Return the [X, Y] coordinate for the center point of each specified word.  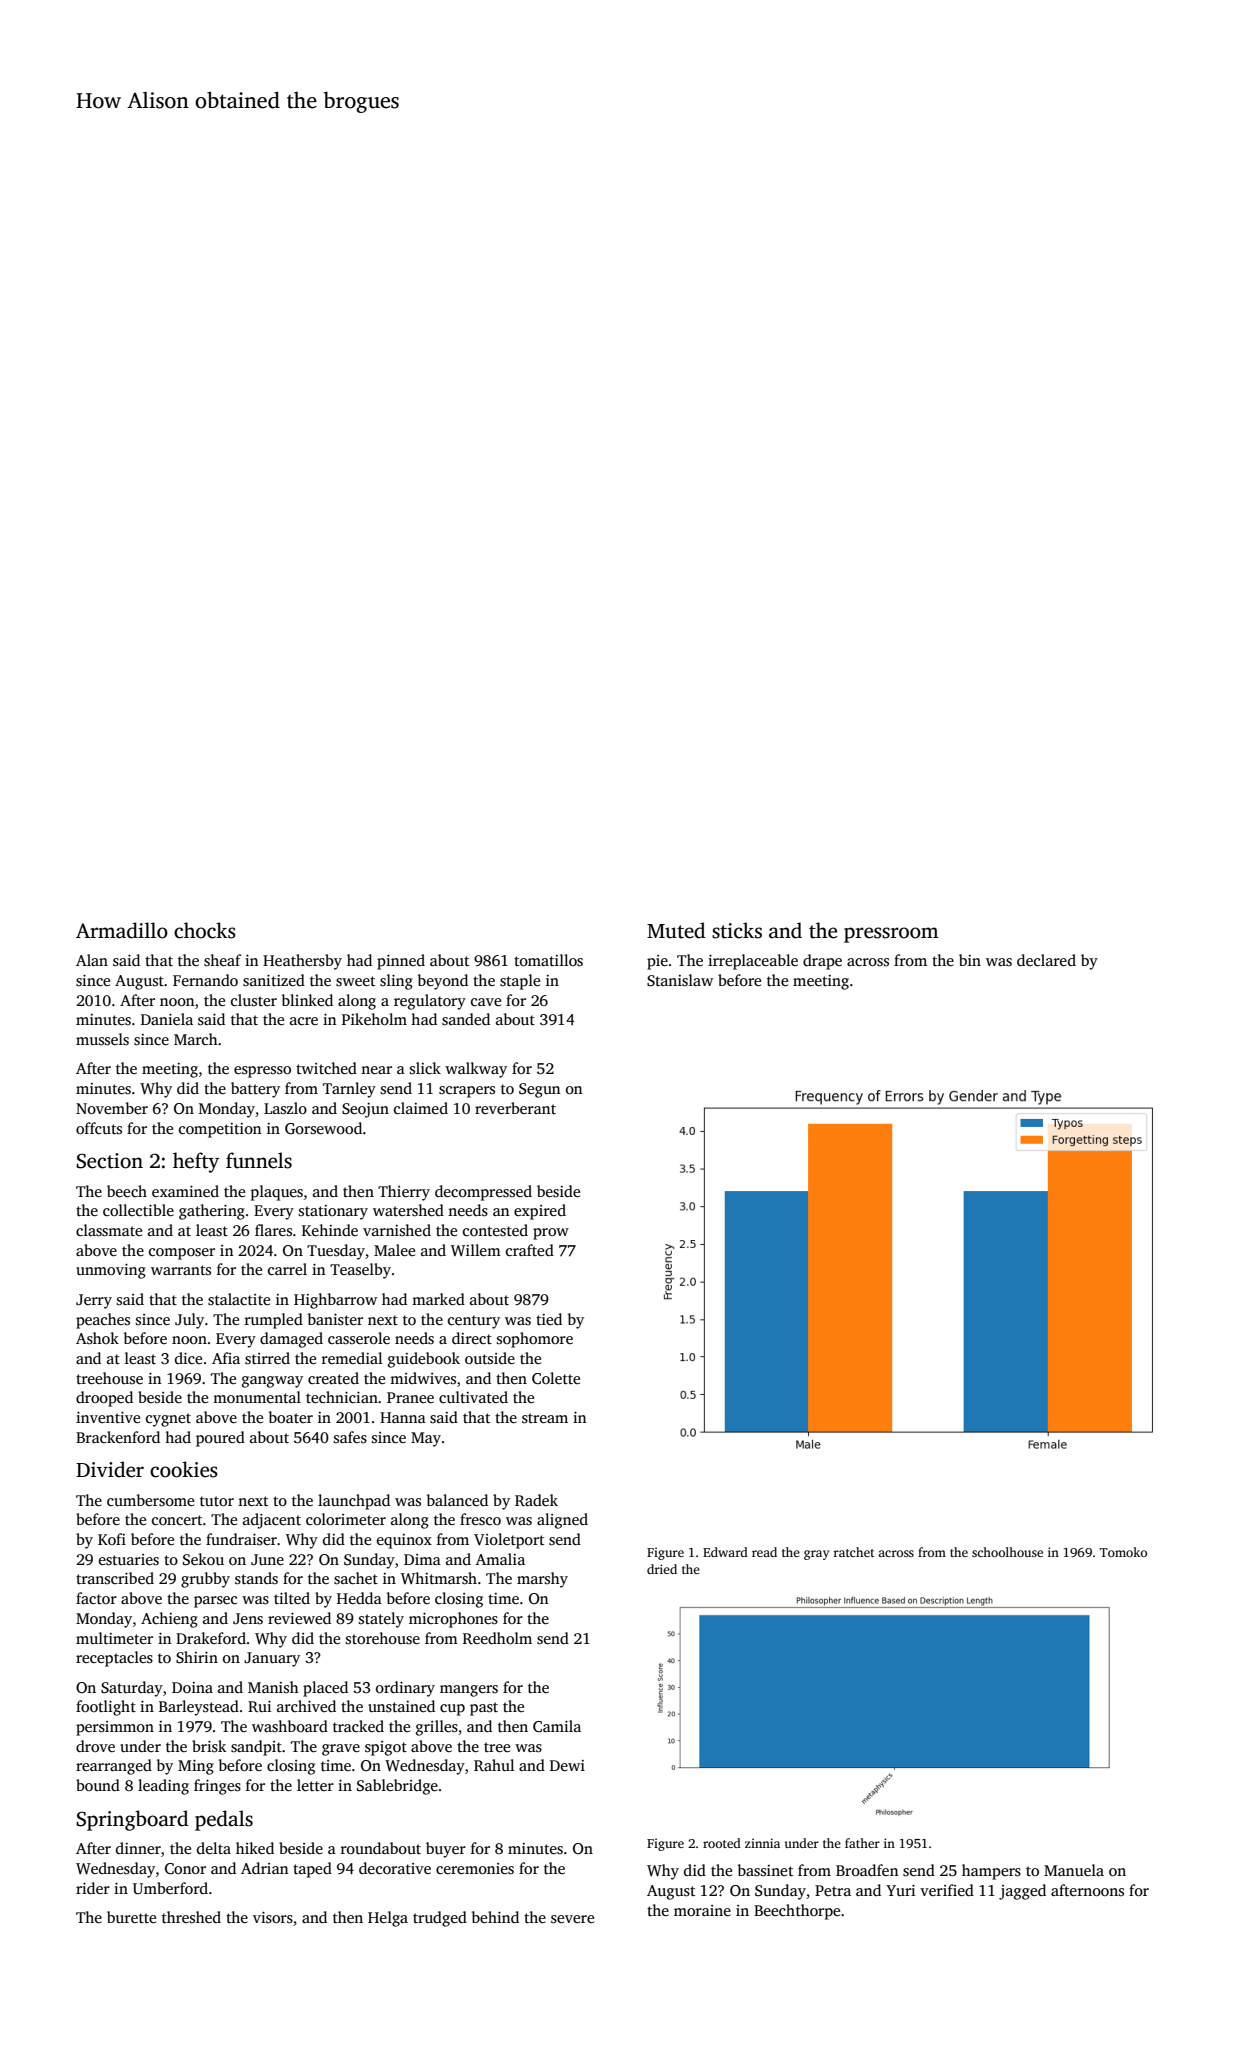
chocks [205, 930]
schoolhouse [1007, 1552]
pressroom [891, 935]
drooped [104, 1399]
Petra [833, 1890]
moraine [702, 1910]
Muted [676, 930]
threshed [191, 1917]
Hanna [403, 1417]
